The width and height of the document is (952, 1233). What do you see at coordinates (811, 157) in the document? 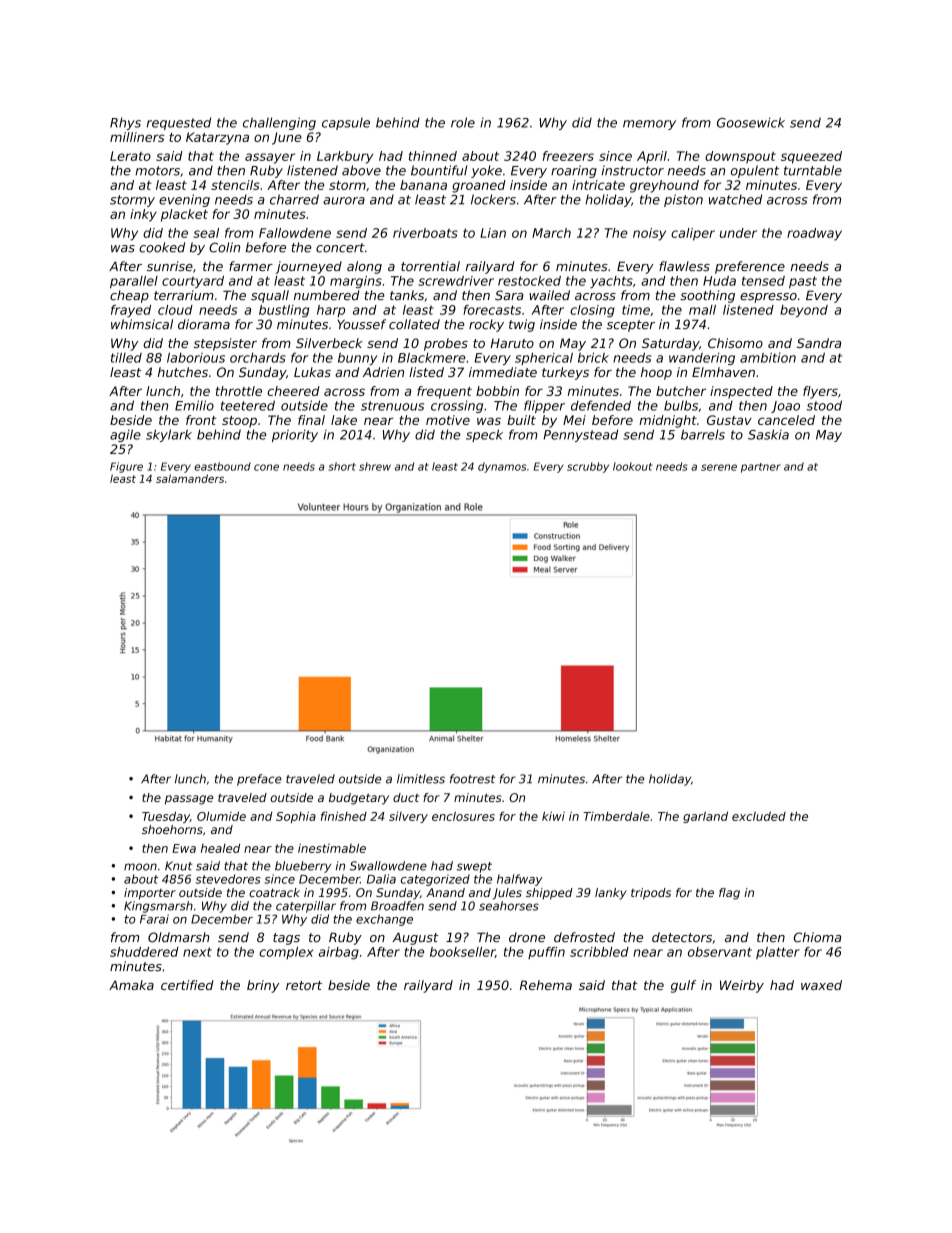
I see `squeezed` at bounding box center [811, 157].
